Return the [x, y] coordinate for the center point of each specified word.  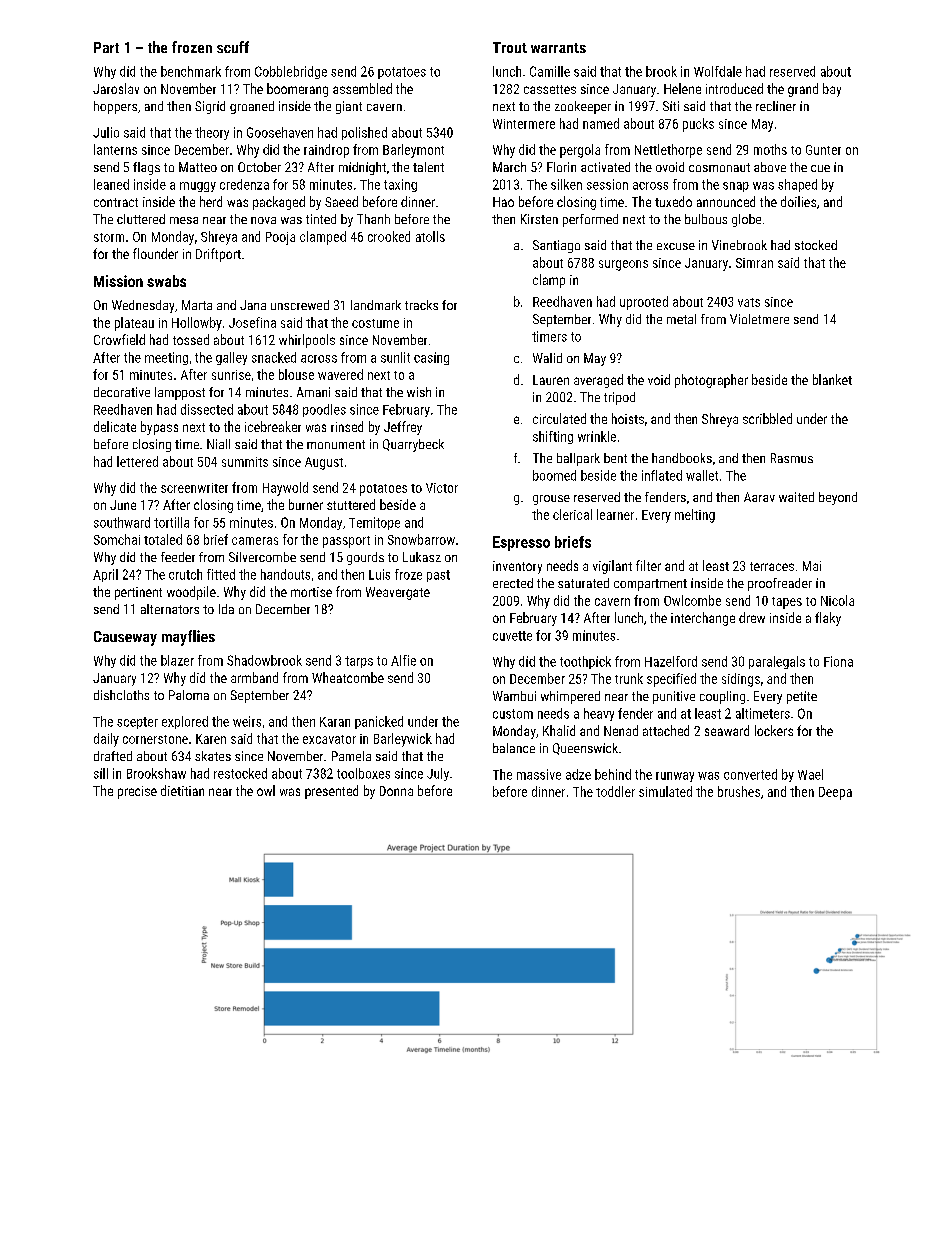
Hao [503, 202]
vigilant [612, 567]
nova [263, 220]
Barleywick [403, 740]
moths [770, 149]
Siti [671, 106]
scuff [233, 47]
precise [137, 792]
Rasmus [792, 458]
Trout [510, 47]
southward [122, 522]
